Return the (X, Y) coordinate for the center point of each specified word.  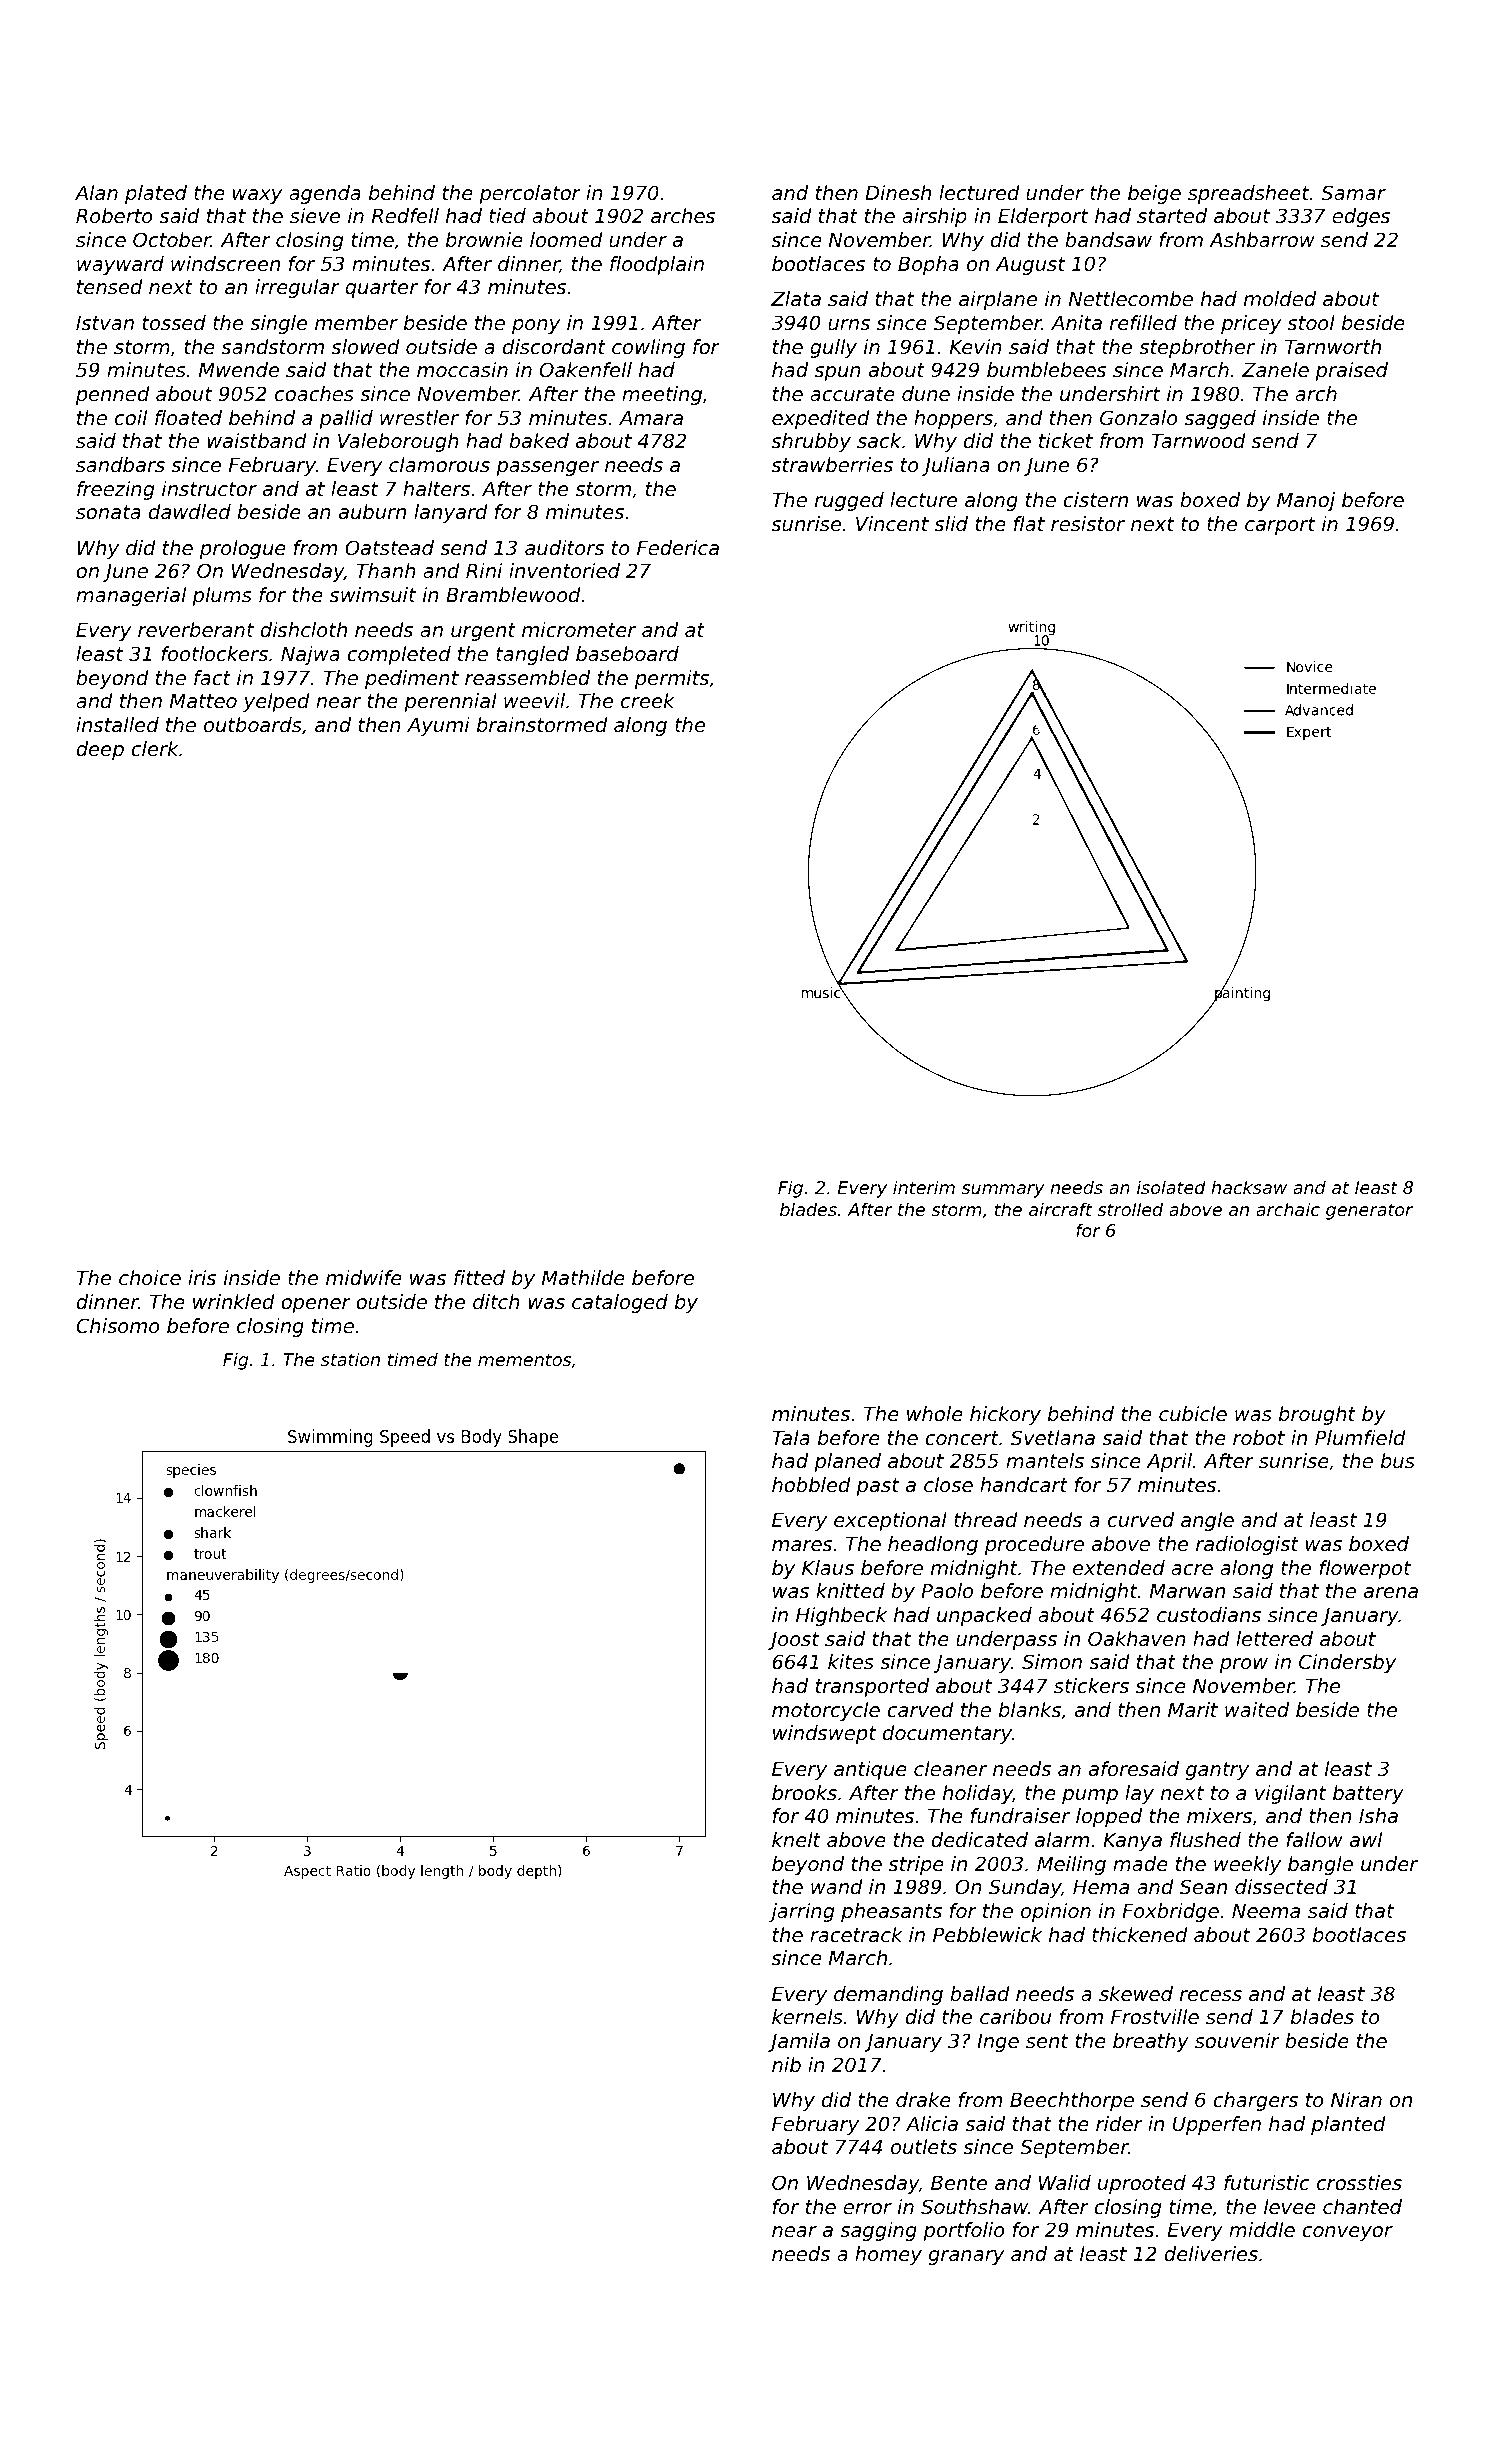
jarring (801, 1912)
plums (222, 596)
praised (1351, 371)
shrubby (811, 442)
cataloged (620, 1303)
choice (150, 1278)
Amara (651, 417)
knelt (796, 1840)
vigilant (1291, 1794)
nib (786, 2064)
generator (1369, 1211)
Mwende (239, 370)
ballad (980, 1994)
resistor (1088, 524)
